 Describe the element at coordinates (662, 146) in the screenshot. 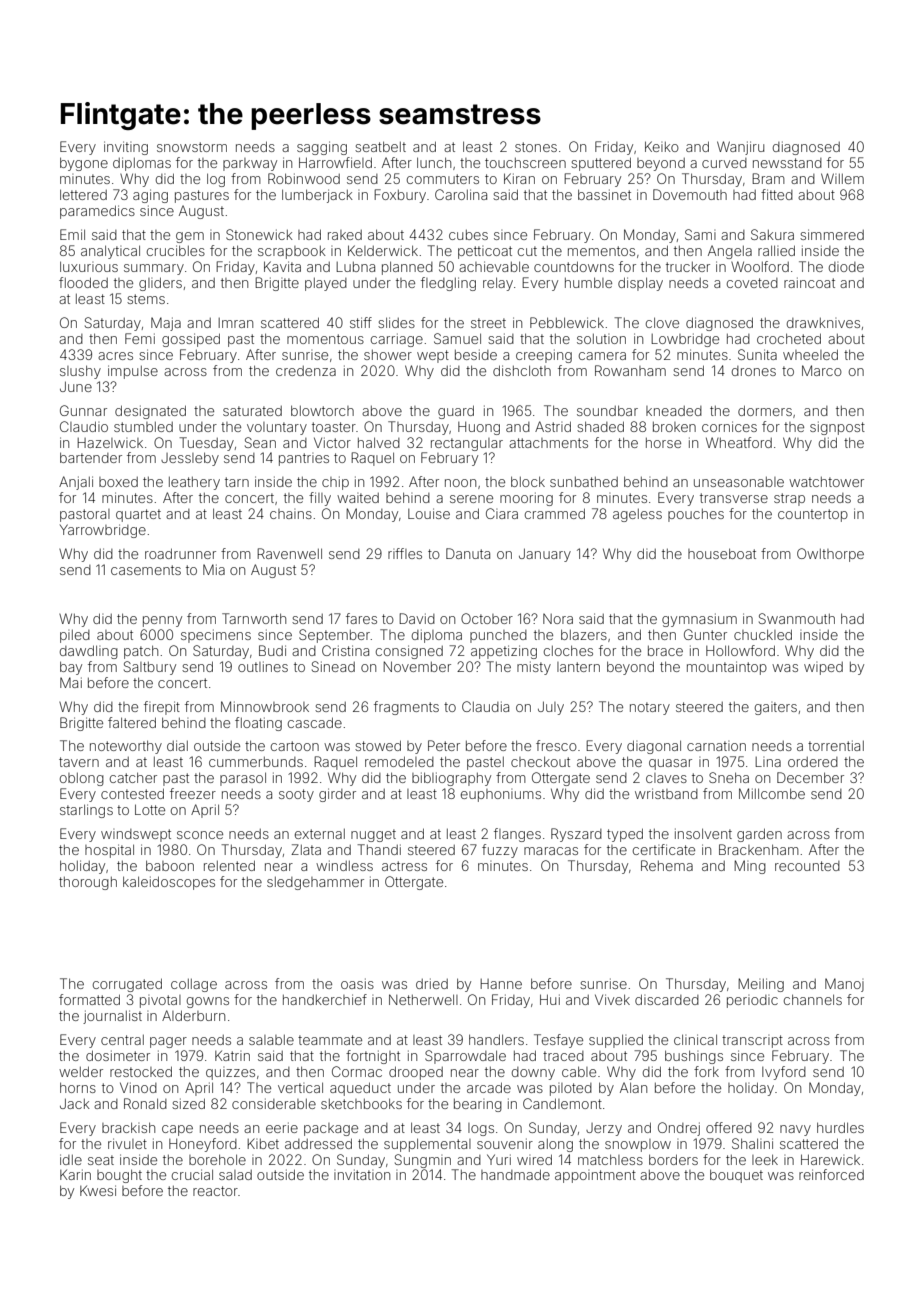

I see `Keiko` at that location.
